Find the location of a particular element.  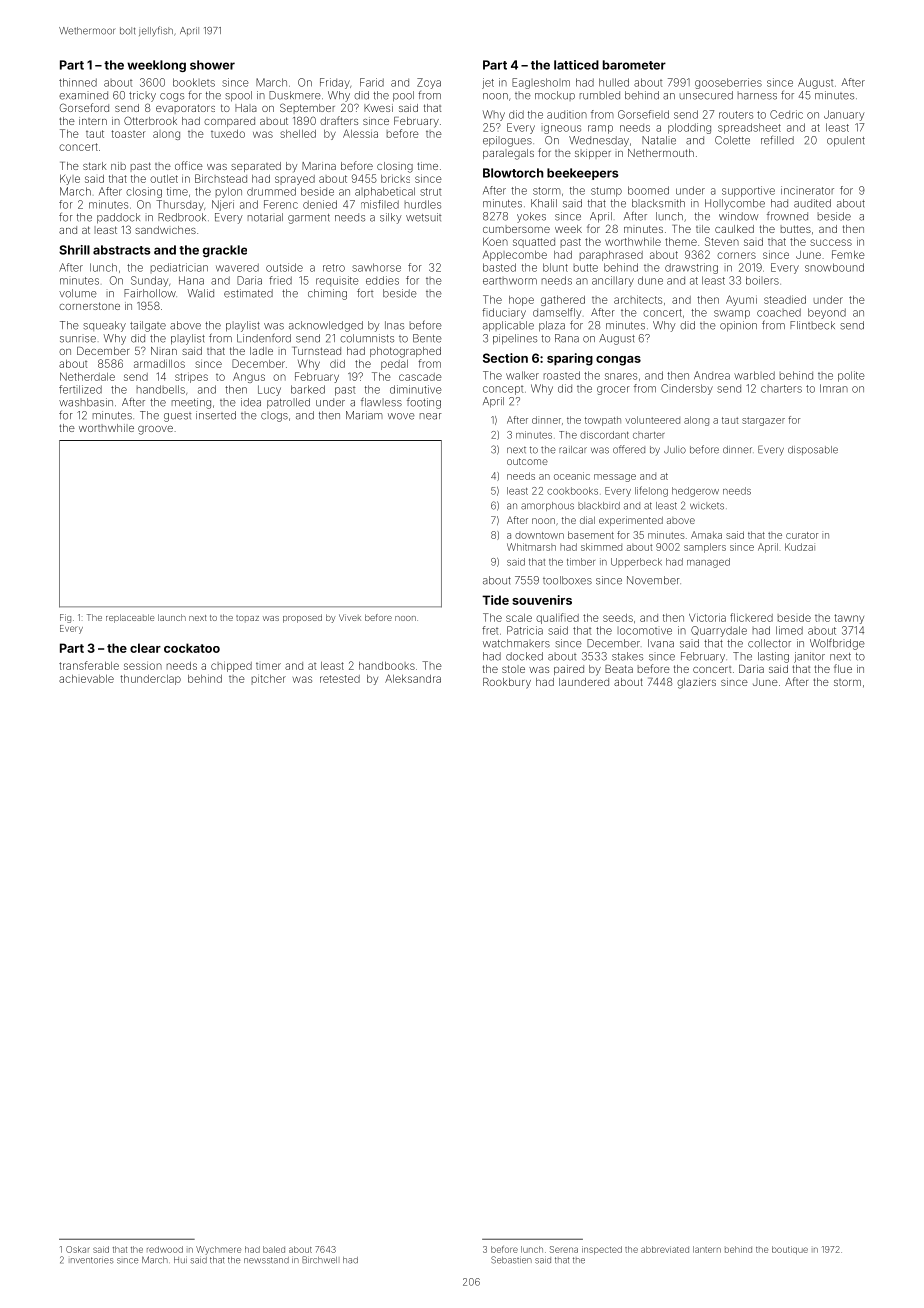

glaziers is located at coordinates (696, 683).
